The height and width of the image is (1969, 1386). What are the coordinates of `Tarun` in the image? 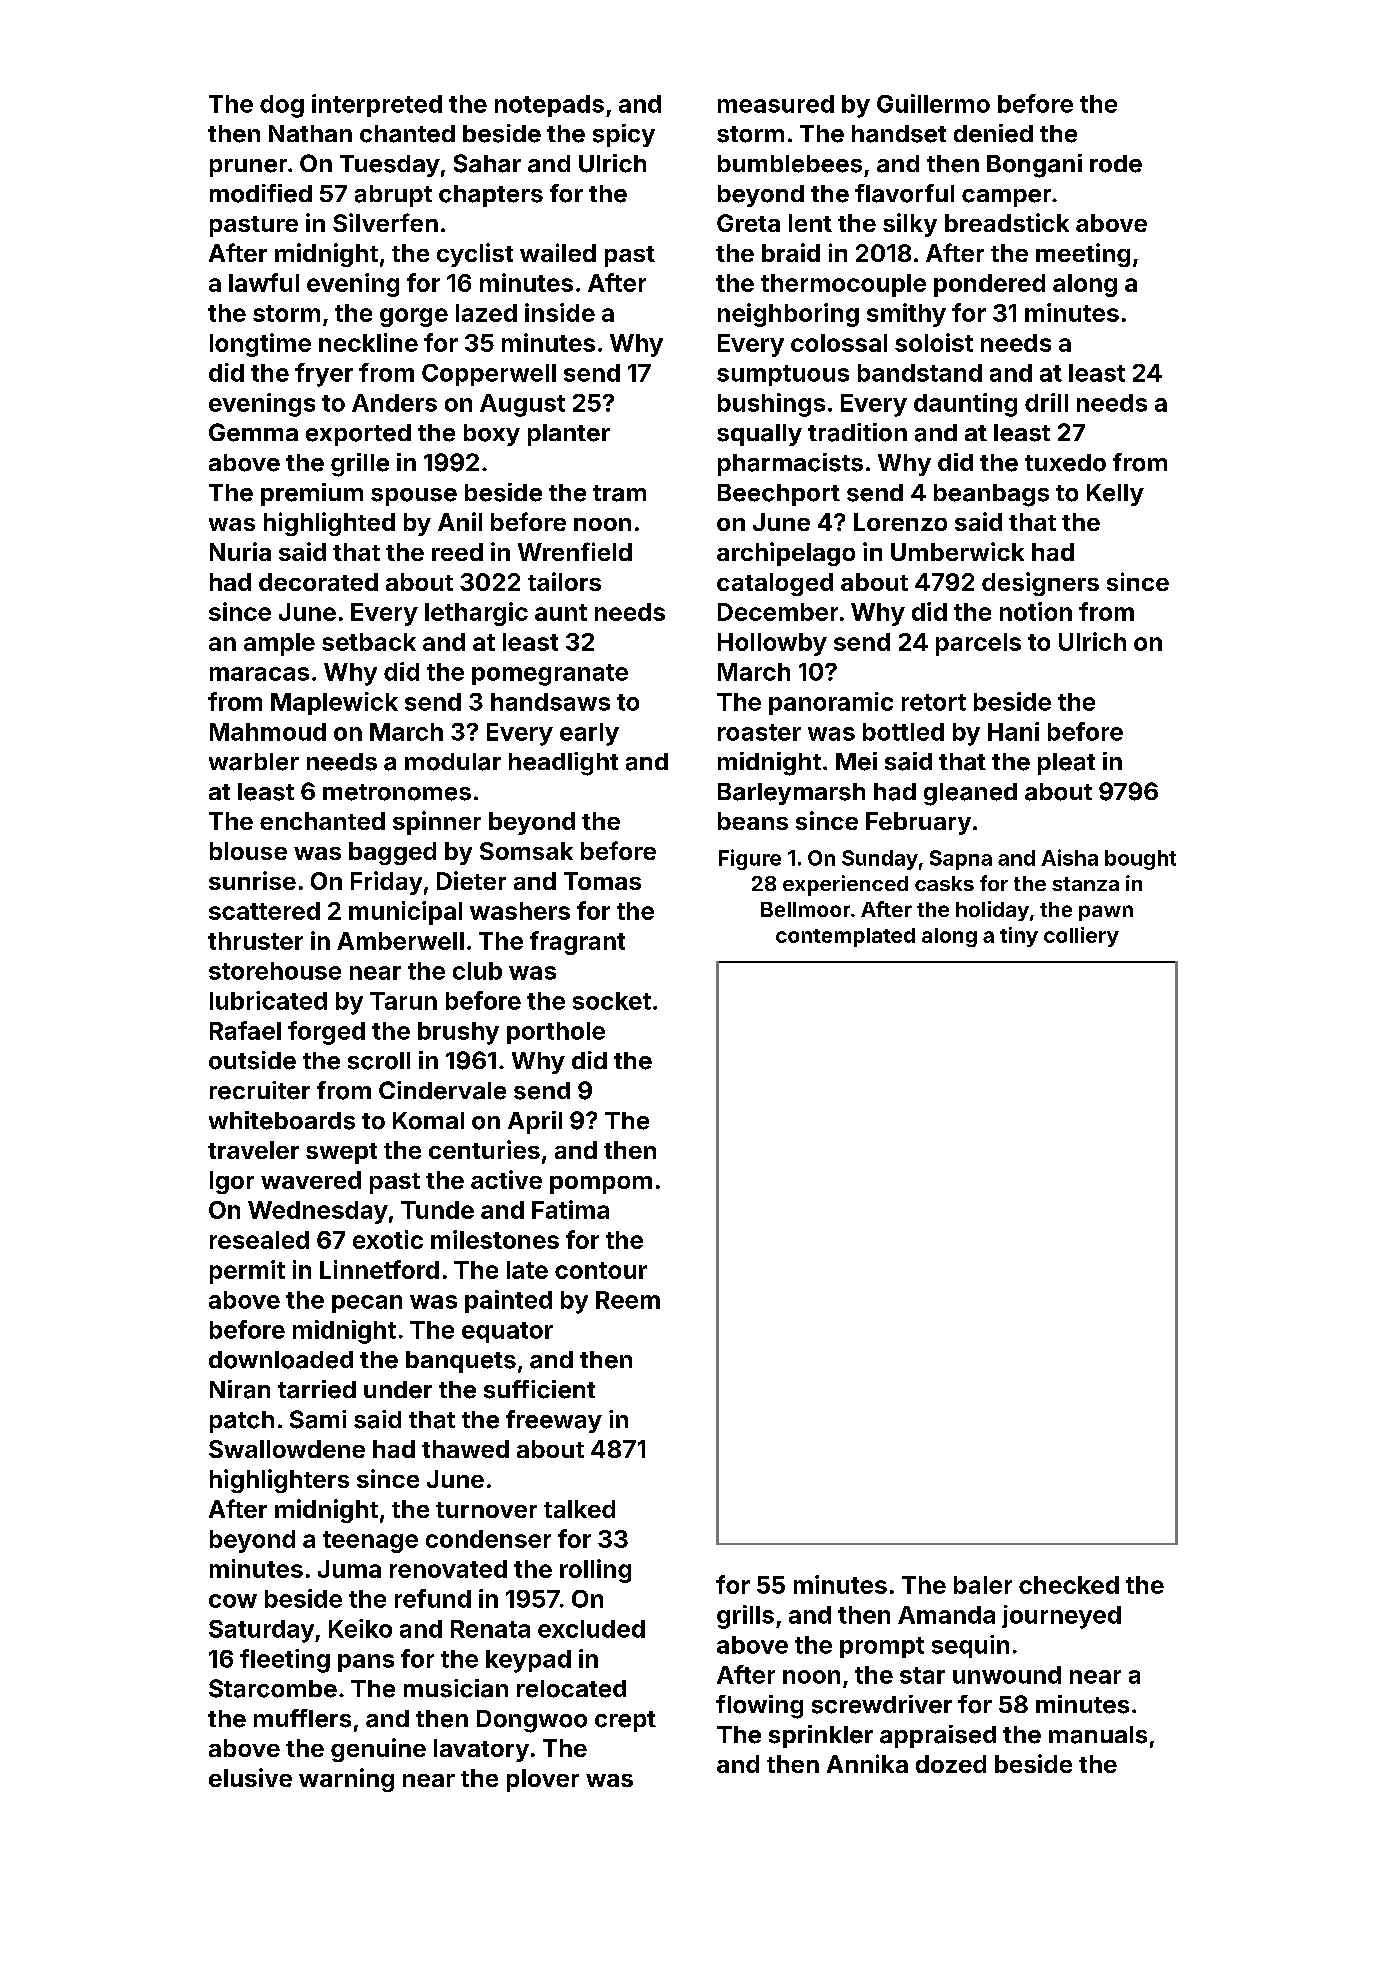 It's located at (403, 1001).
